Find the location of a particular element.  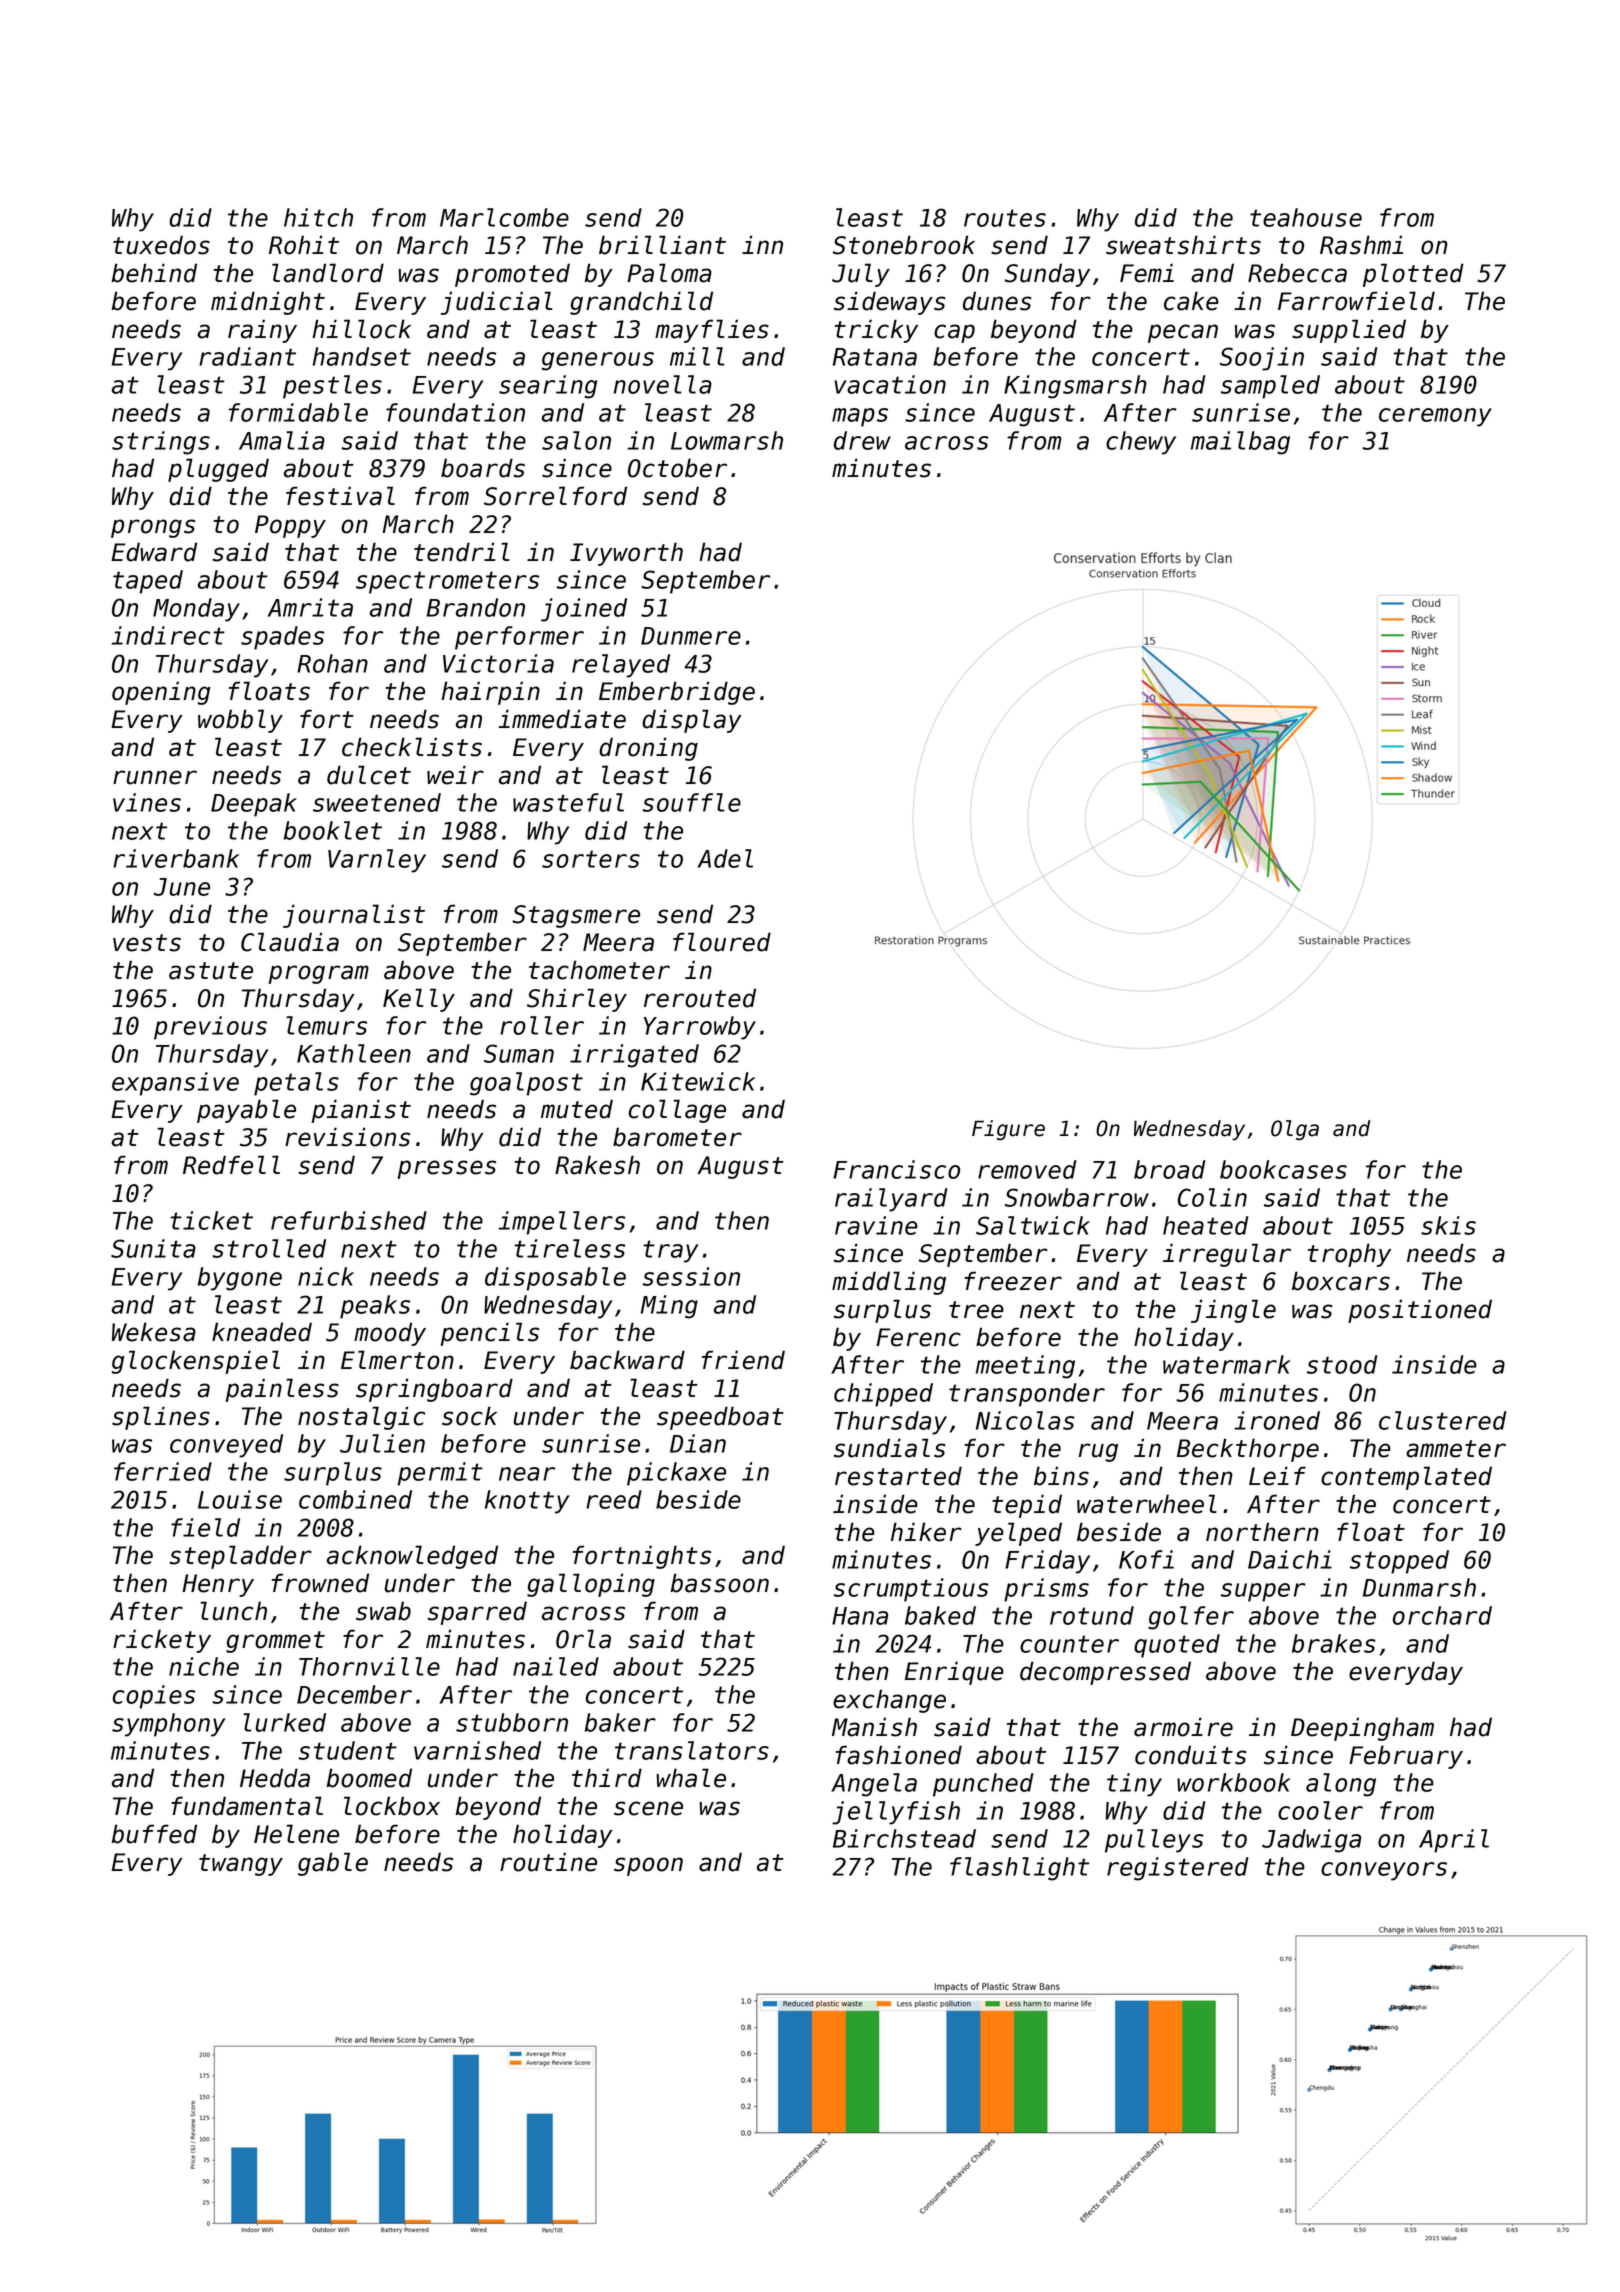

ceremony is located at coordinates (1435, 417).
